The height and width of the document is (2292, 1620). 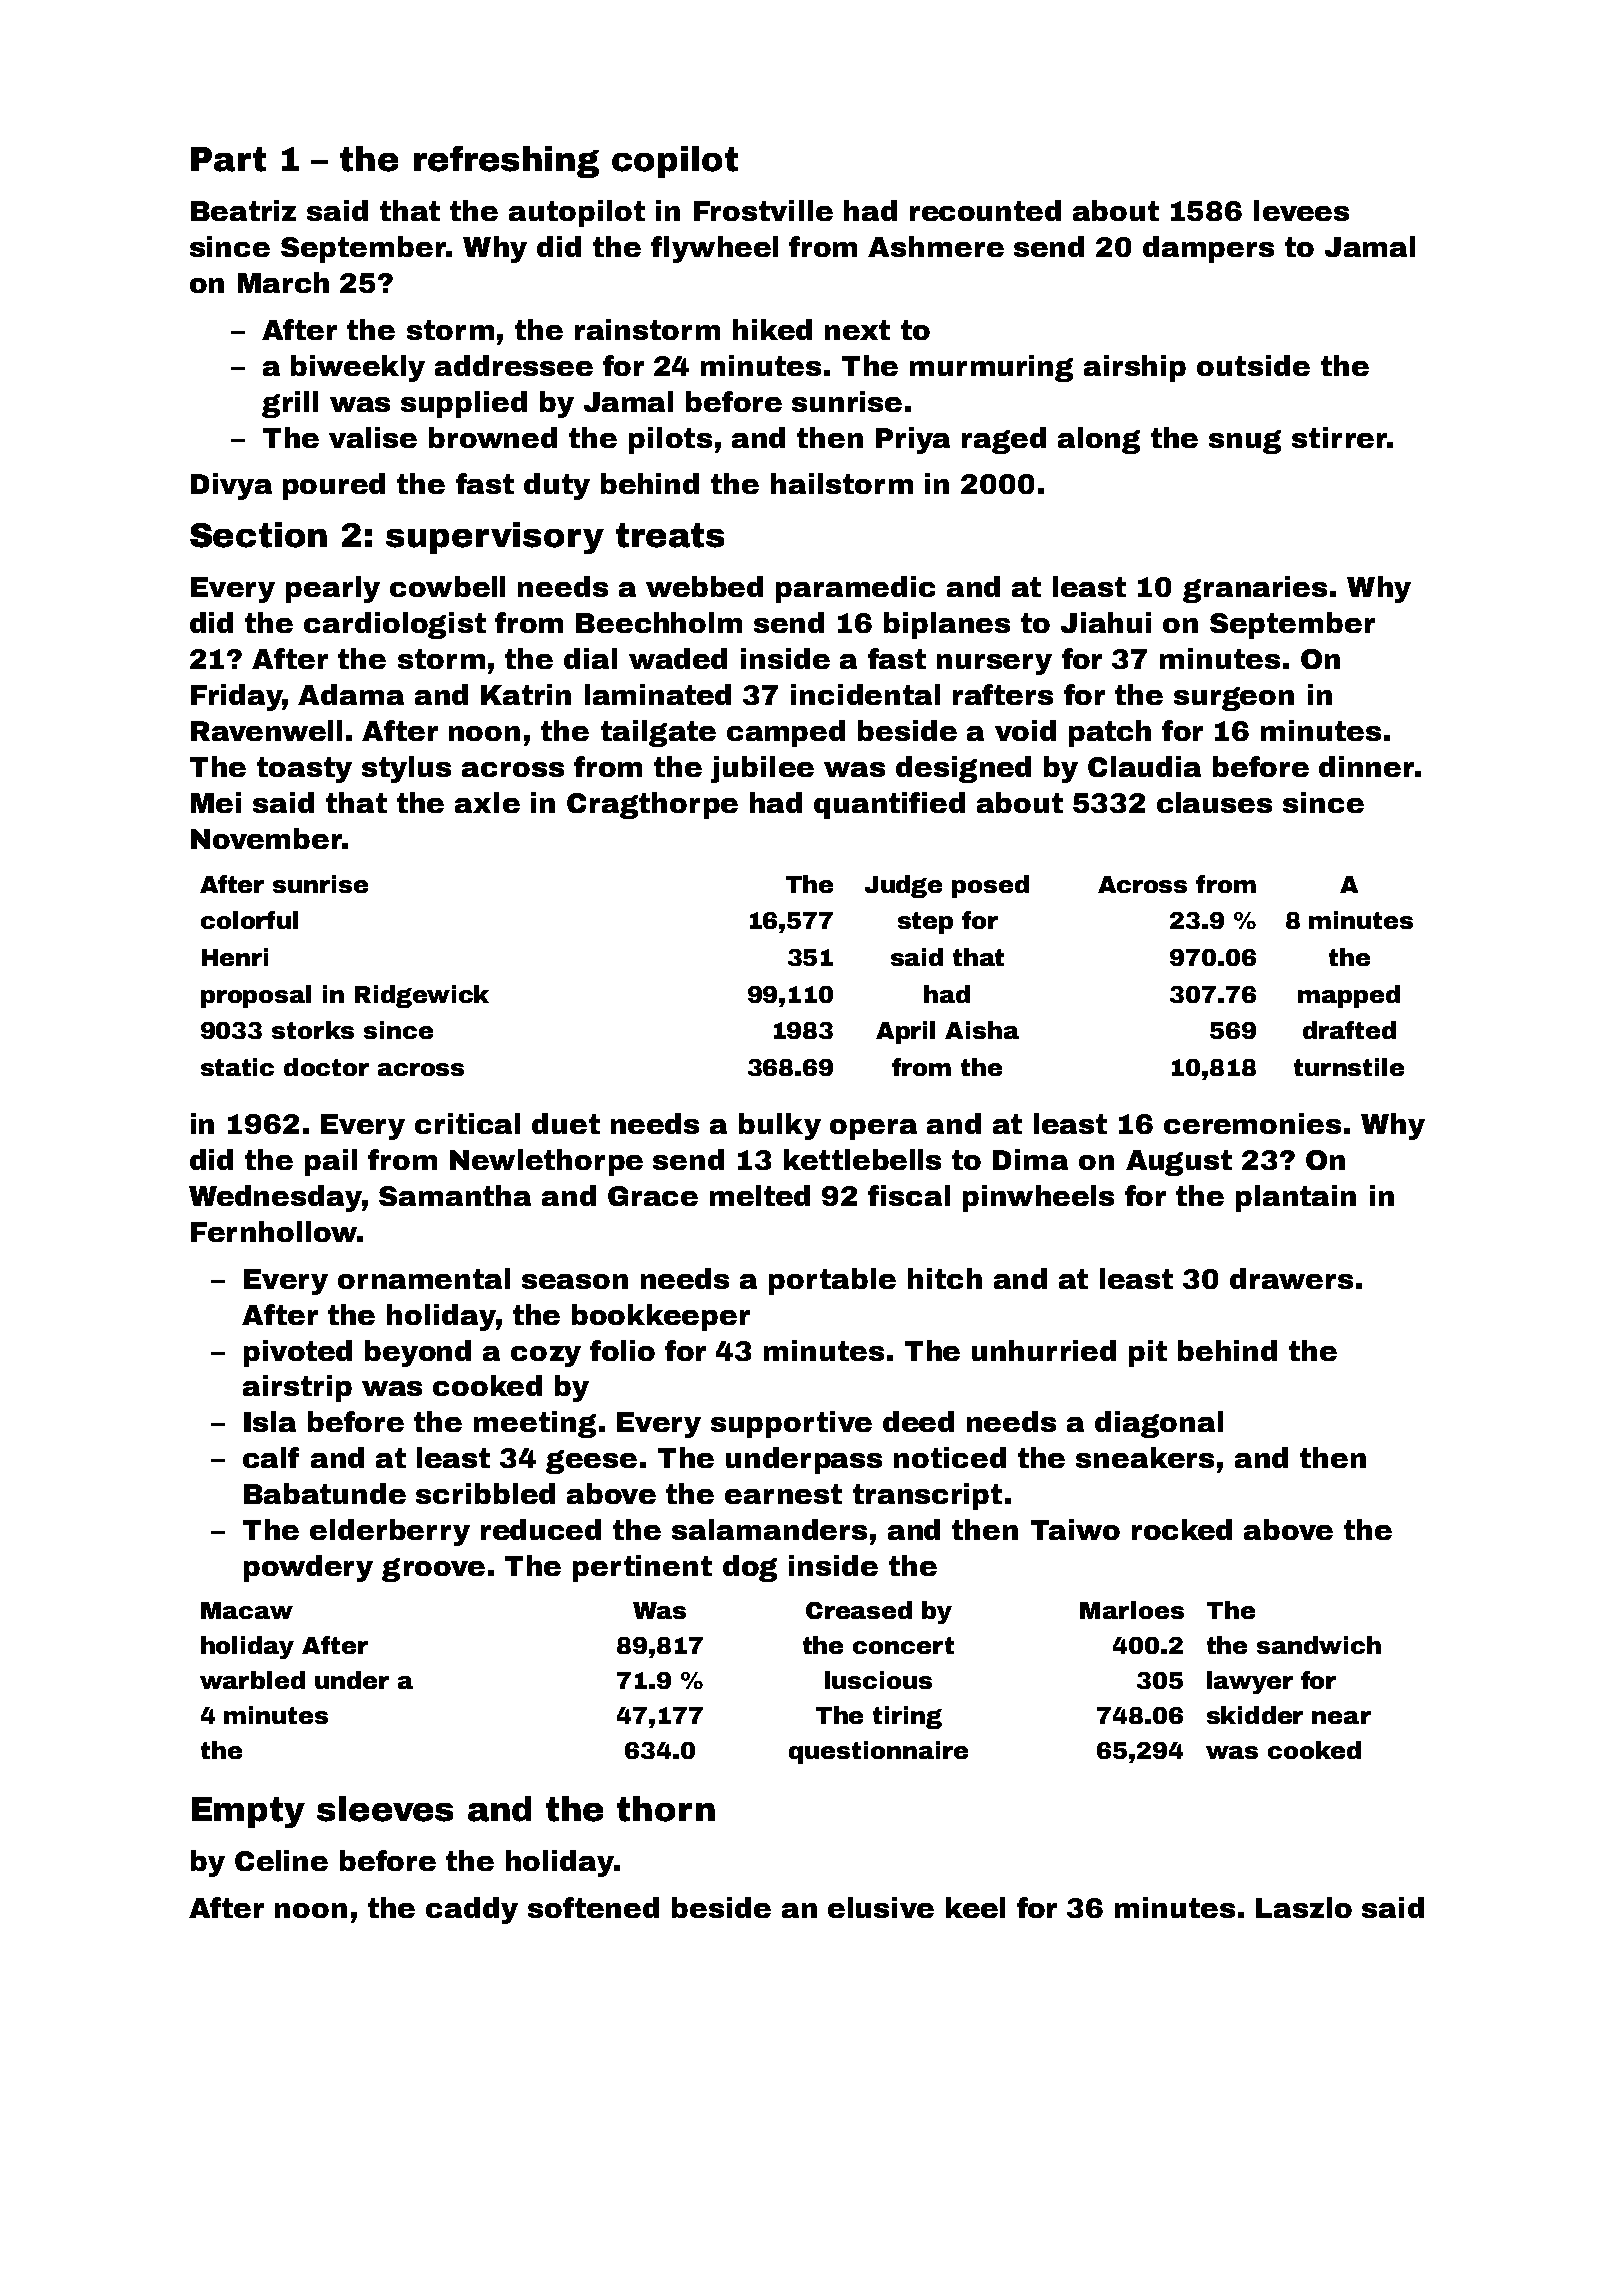 I want to click on Wednesday, so click(x=275, y=1198).
